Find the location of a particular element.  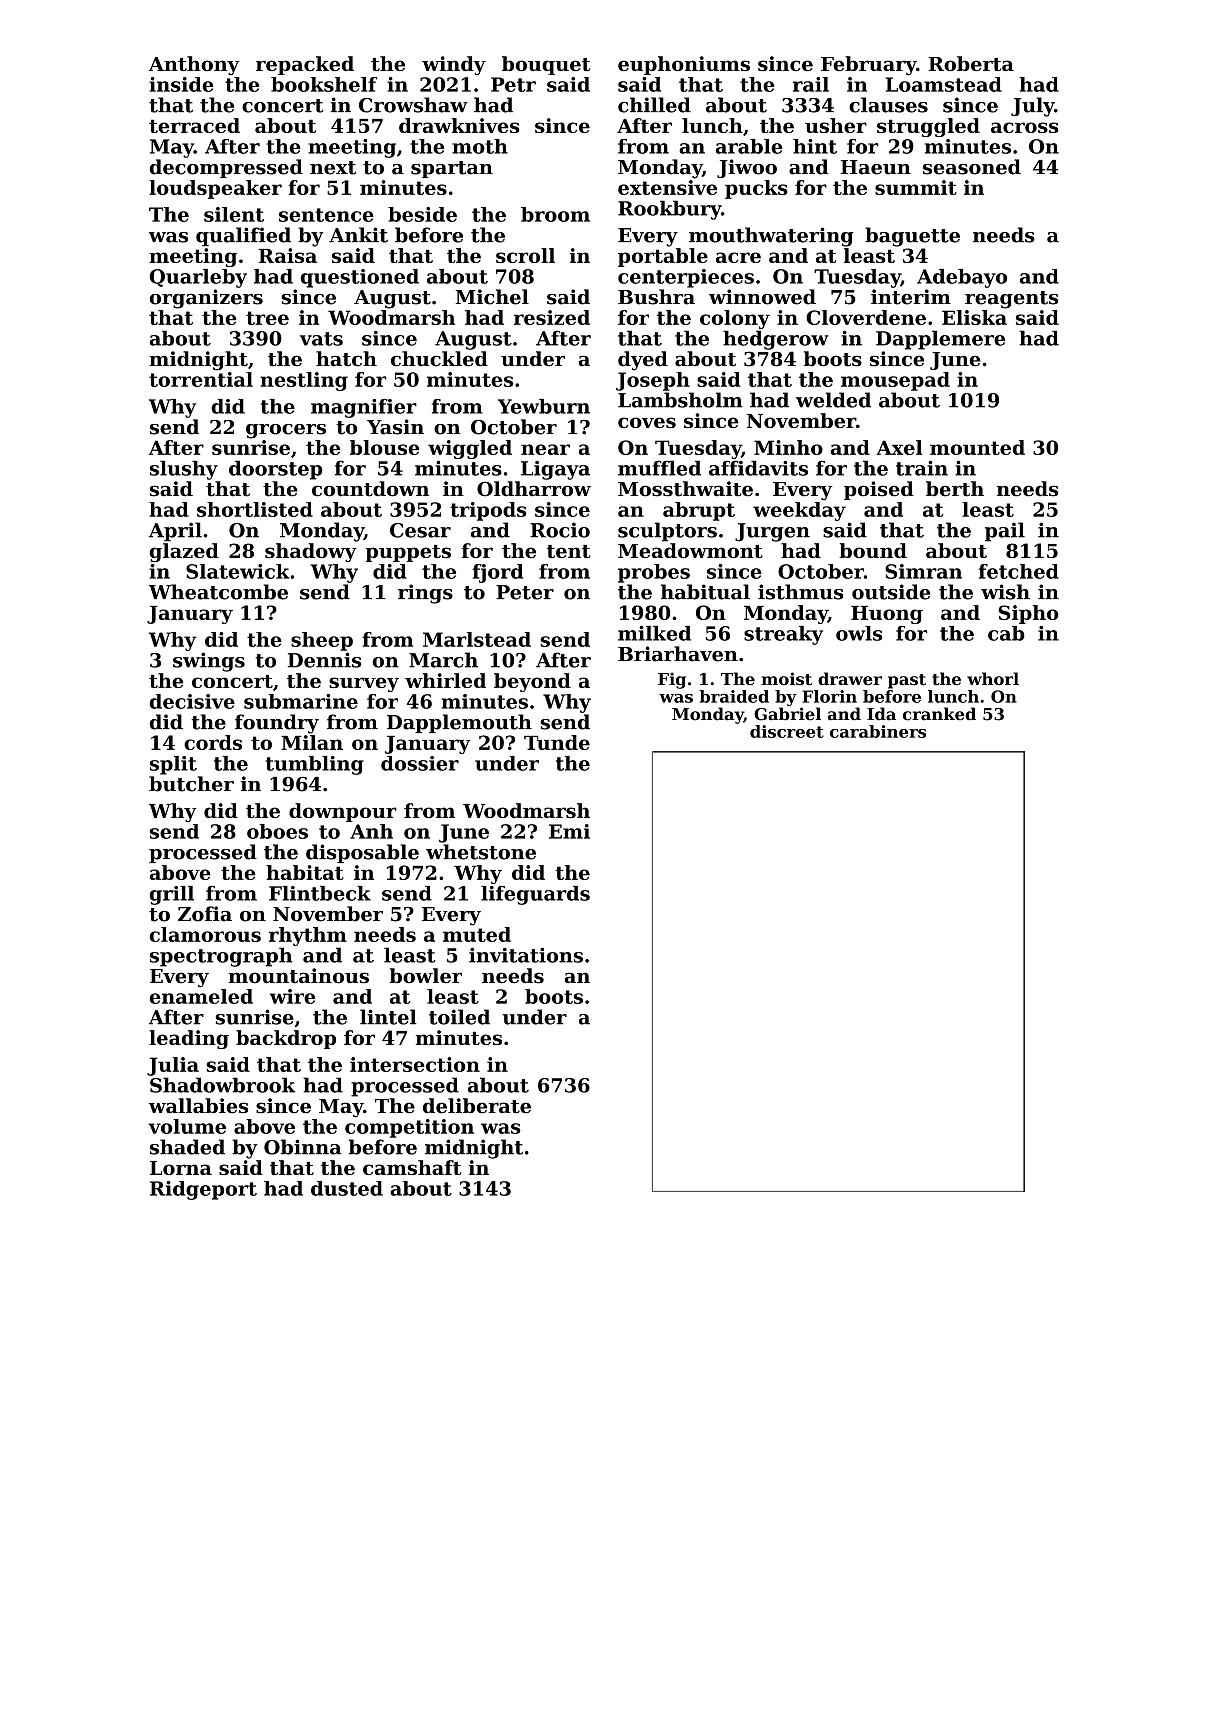

Ridgeport is located at coordinates (203, 1190).
